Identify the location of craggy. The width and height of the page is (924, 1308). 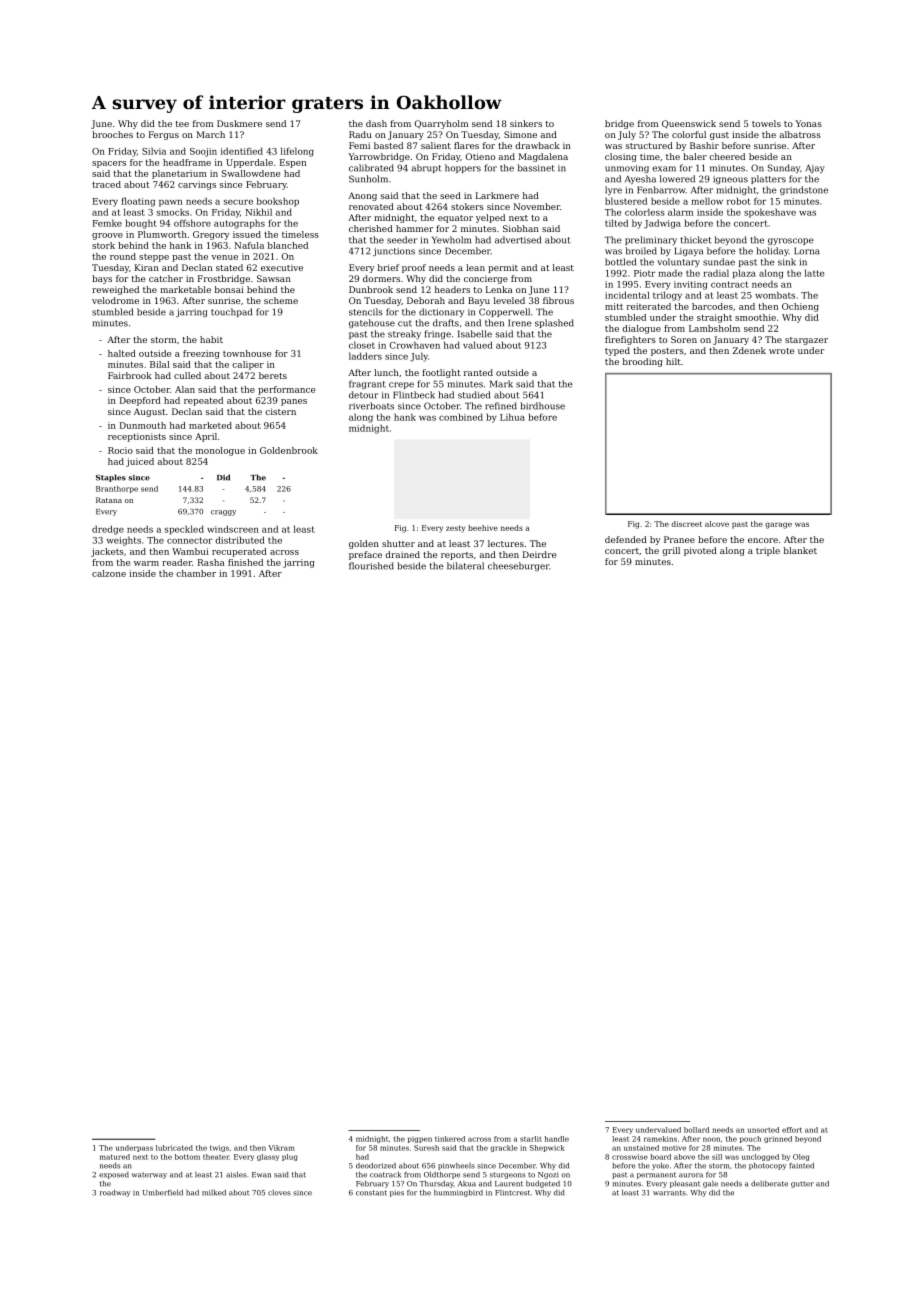
(223, 513).
